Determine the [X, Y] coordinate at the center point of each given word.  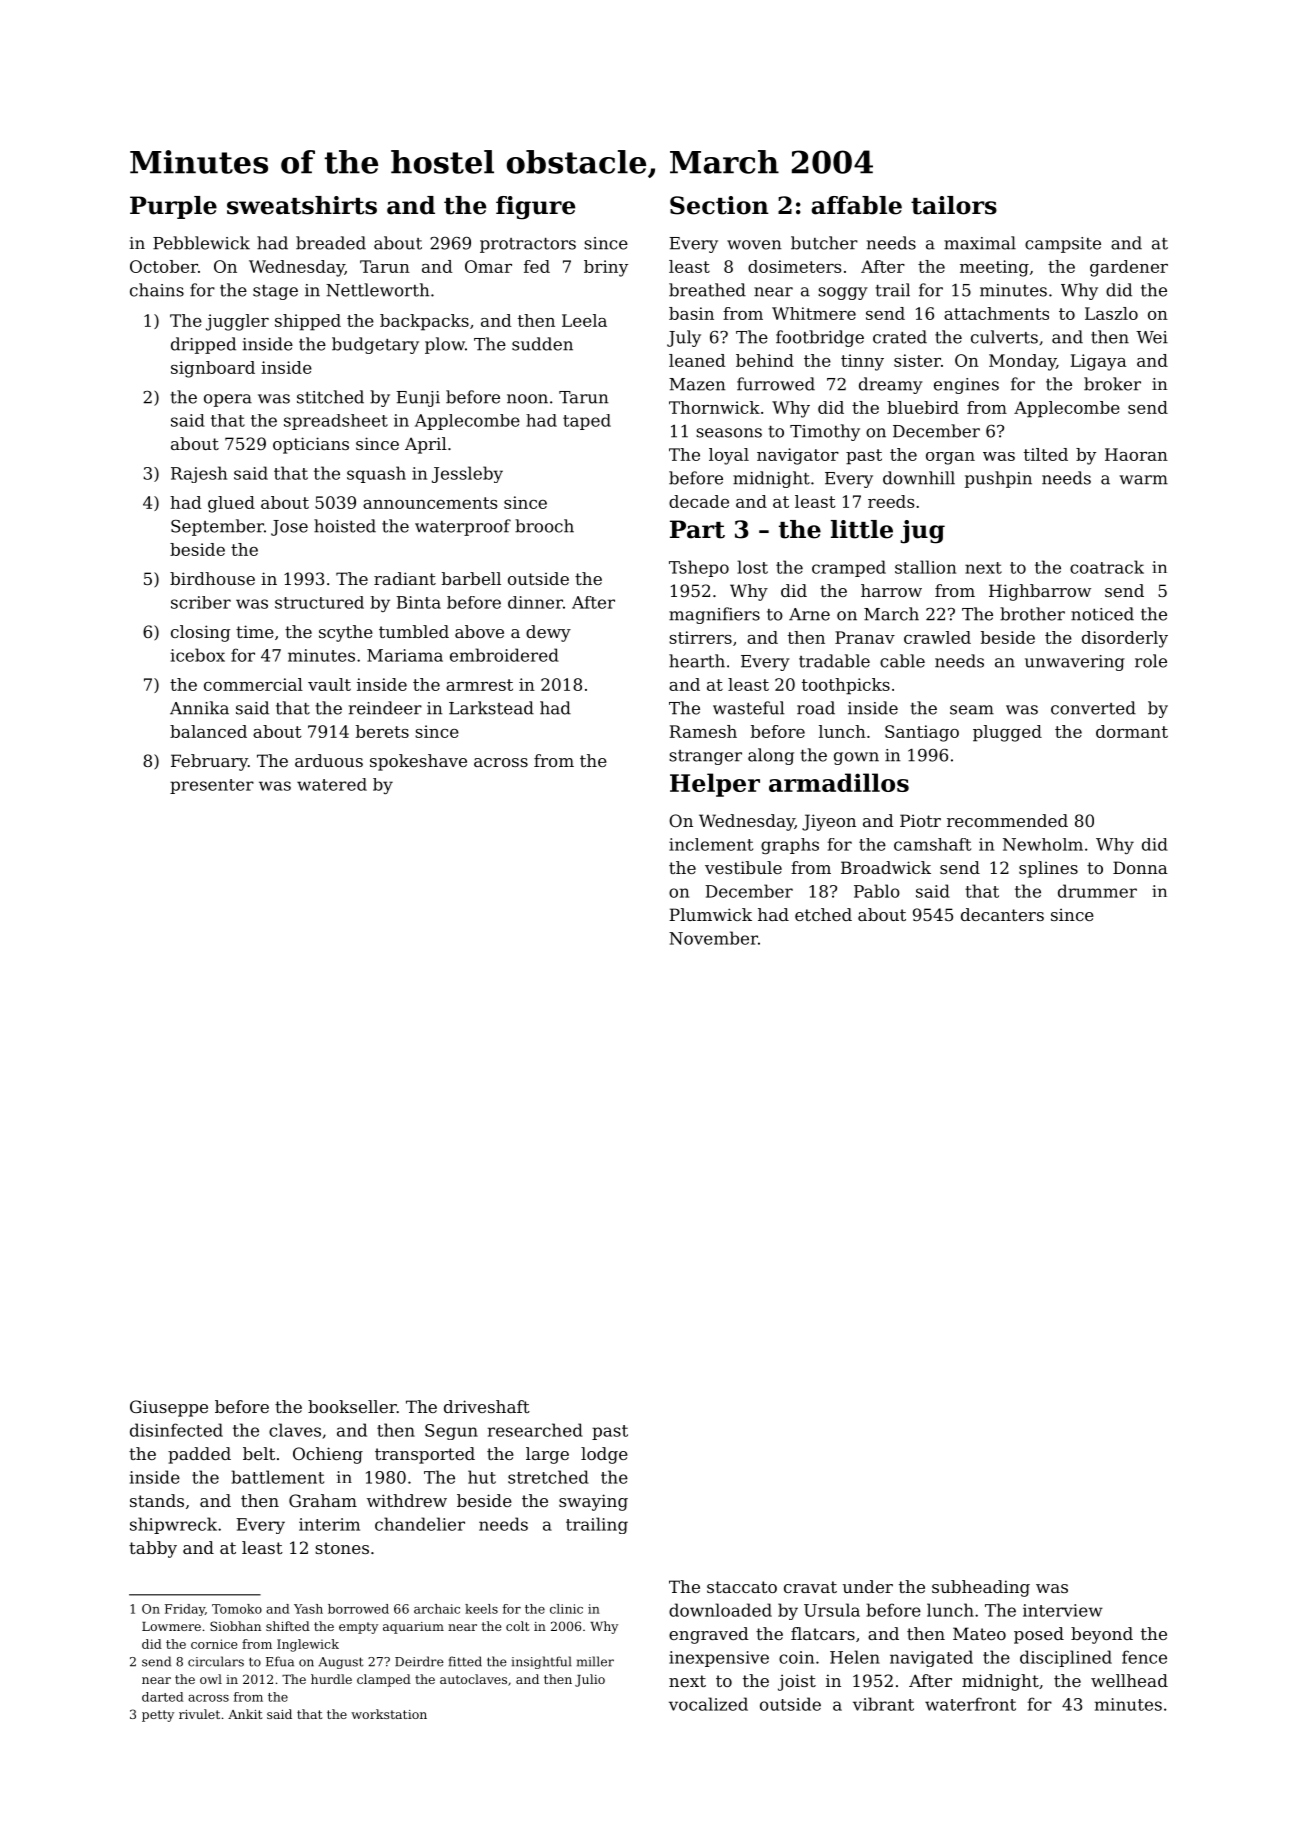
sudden [542, 344]
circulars [216, 1661]
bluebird [923, 407]
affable [857, 205]
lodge [604, 1455]
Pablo [877, 891]
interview [1063, 1610]
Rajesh [199, 474]
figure [535, 208]
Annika [199, 708]
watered [332, 784]
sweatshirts [302, 205]
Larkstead [491, 708]
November [713, 938]
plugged [1007, 733]
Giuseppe [169, 1408]
